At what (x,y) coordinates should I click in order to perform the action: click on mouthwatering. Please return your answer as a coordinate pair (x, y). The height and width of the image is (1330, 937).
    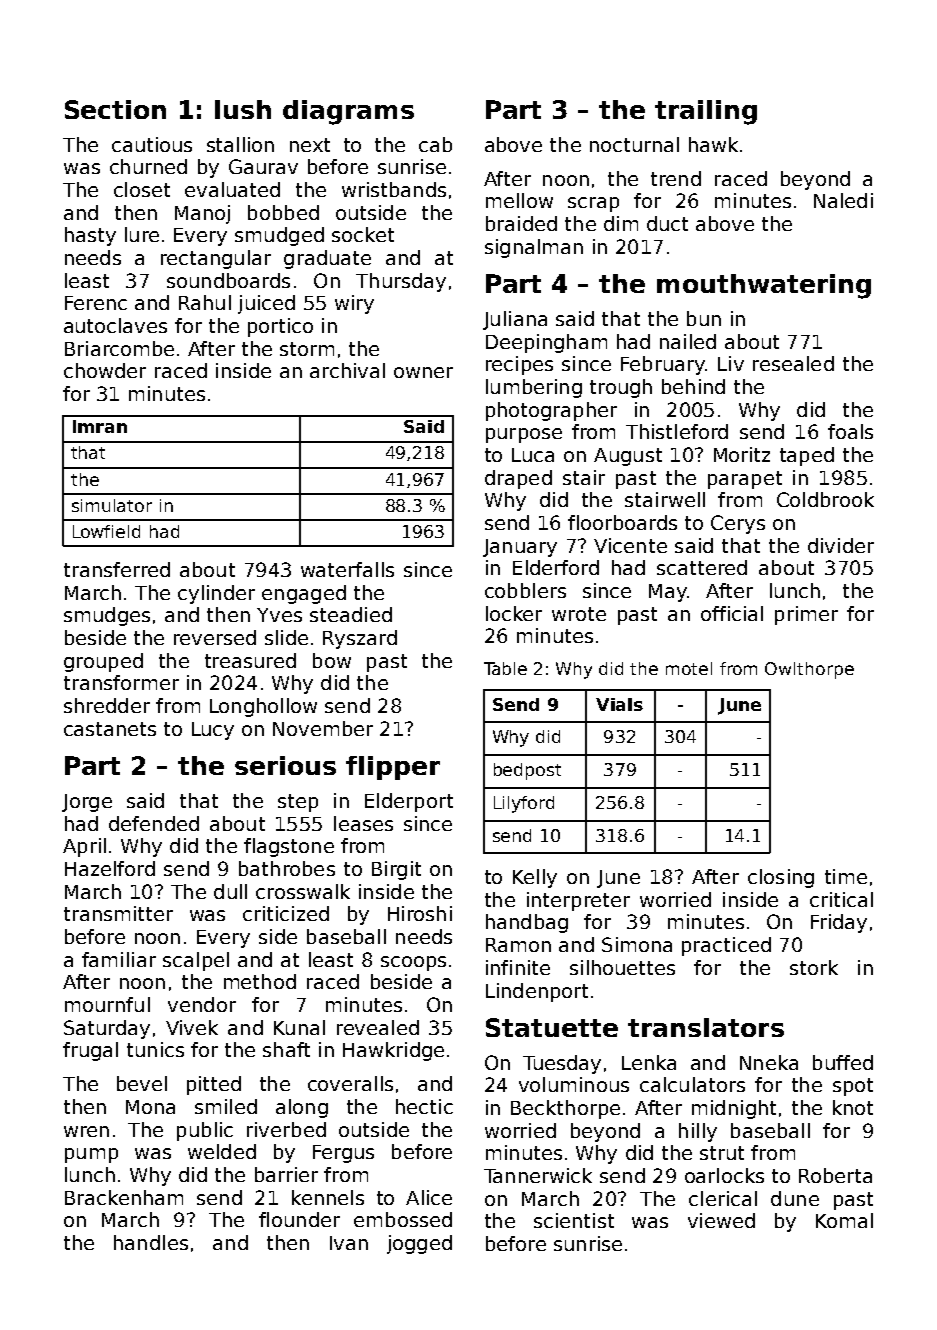
    Looking at the image, I should click on (764, 286).
